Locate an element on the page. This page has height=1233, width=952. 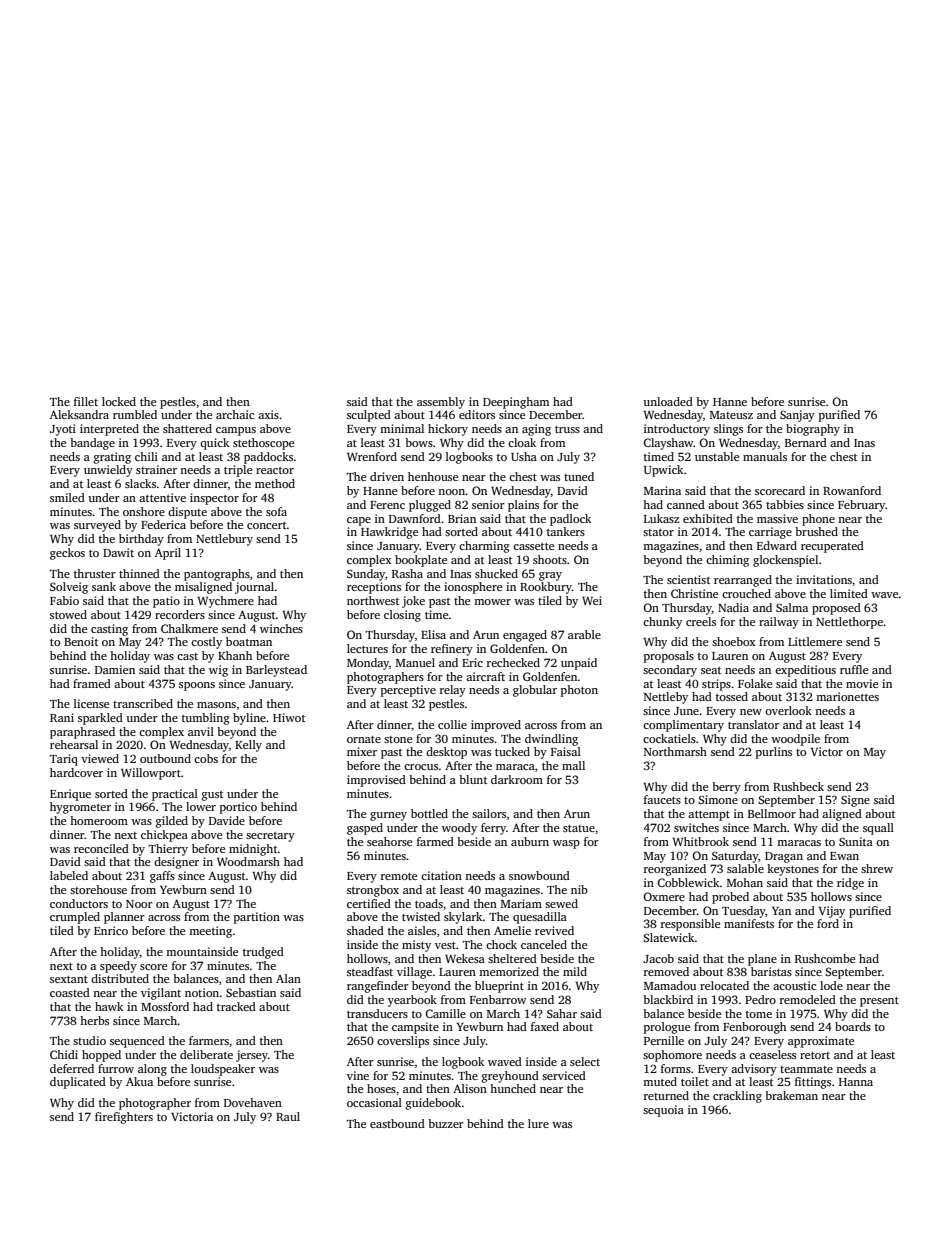
retort is located at coordinates (815, 1055).
